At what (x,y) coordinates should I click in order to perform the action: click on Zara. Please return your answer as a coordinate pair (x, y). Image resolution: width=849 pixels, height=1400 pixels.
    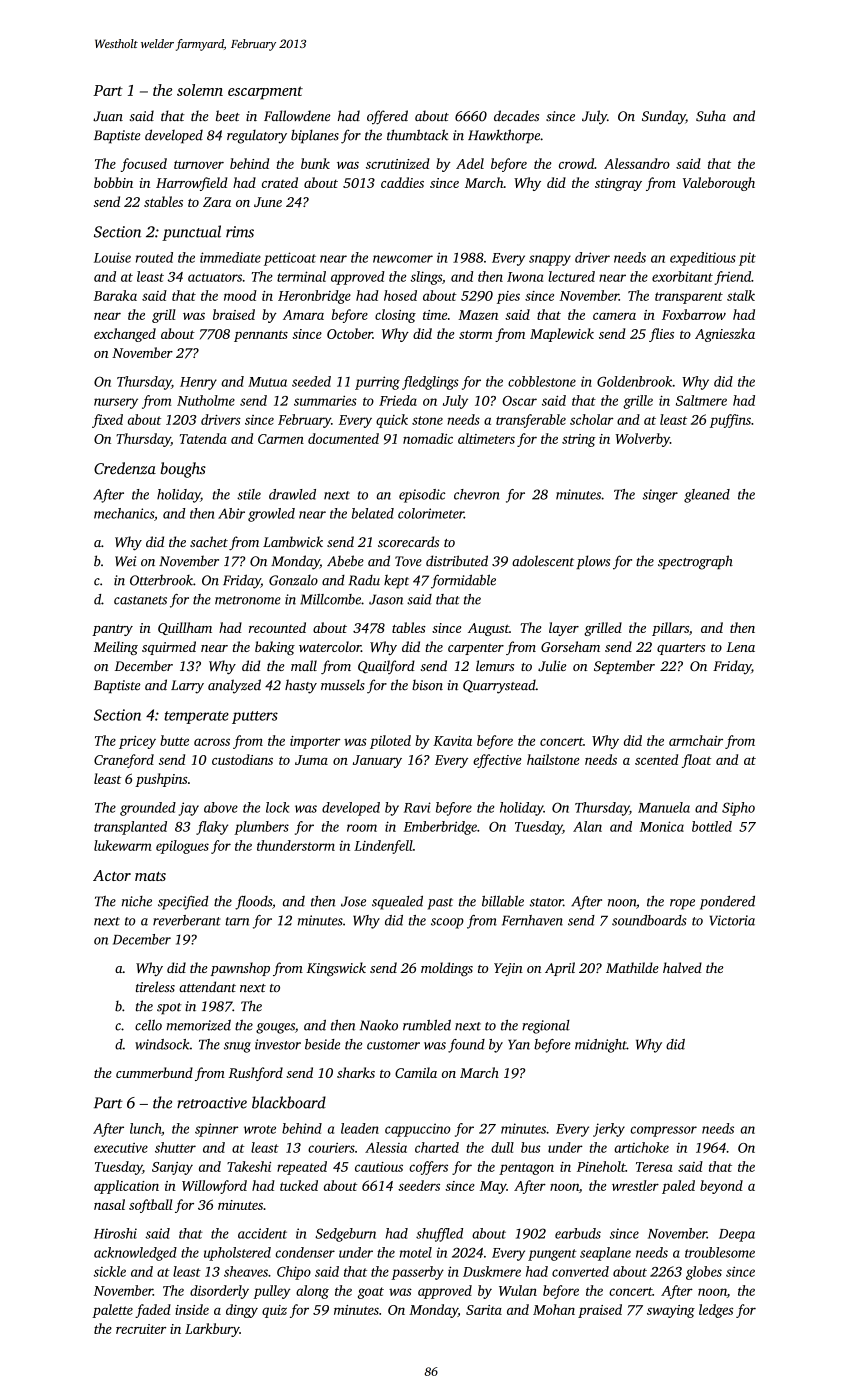
    Looking at the image, I should click on (217, 202).
